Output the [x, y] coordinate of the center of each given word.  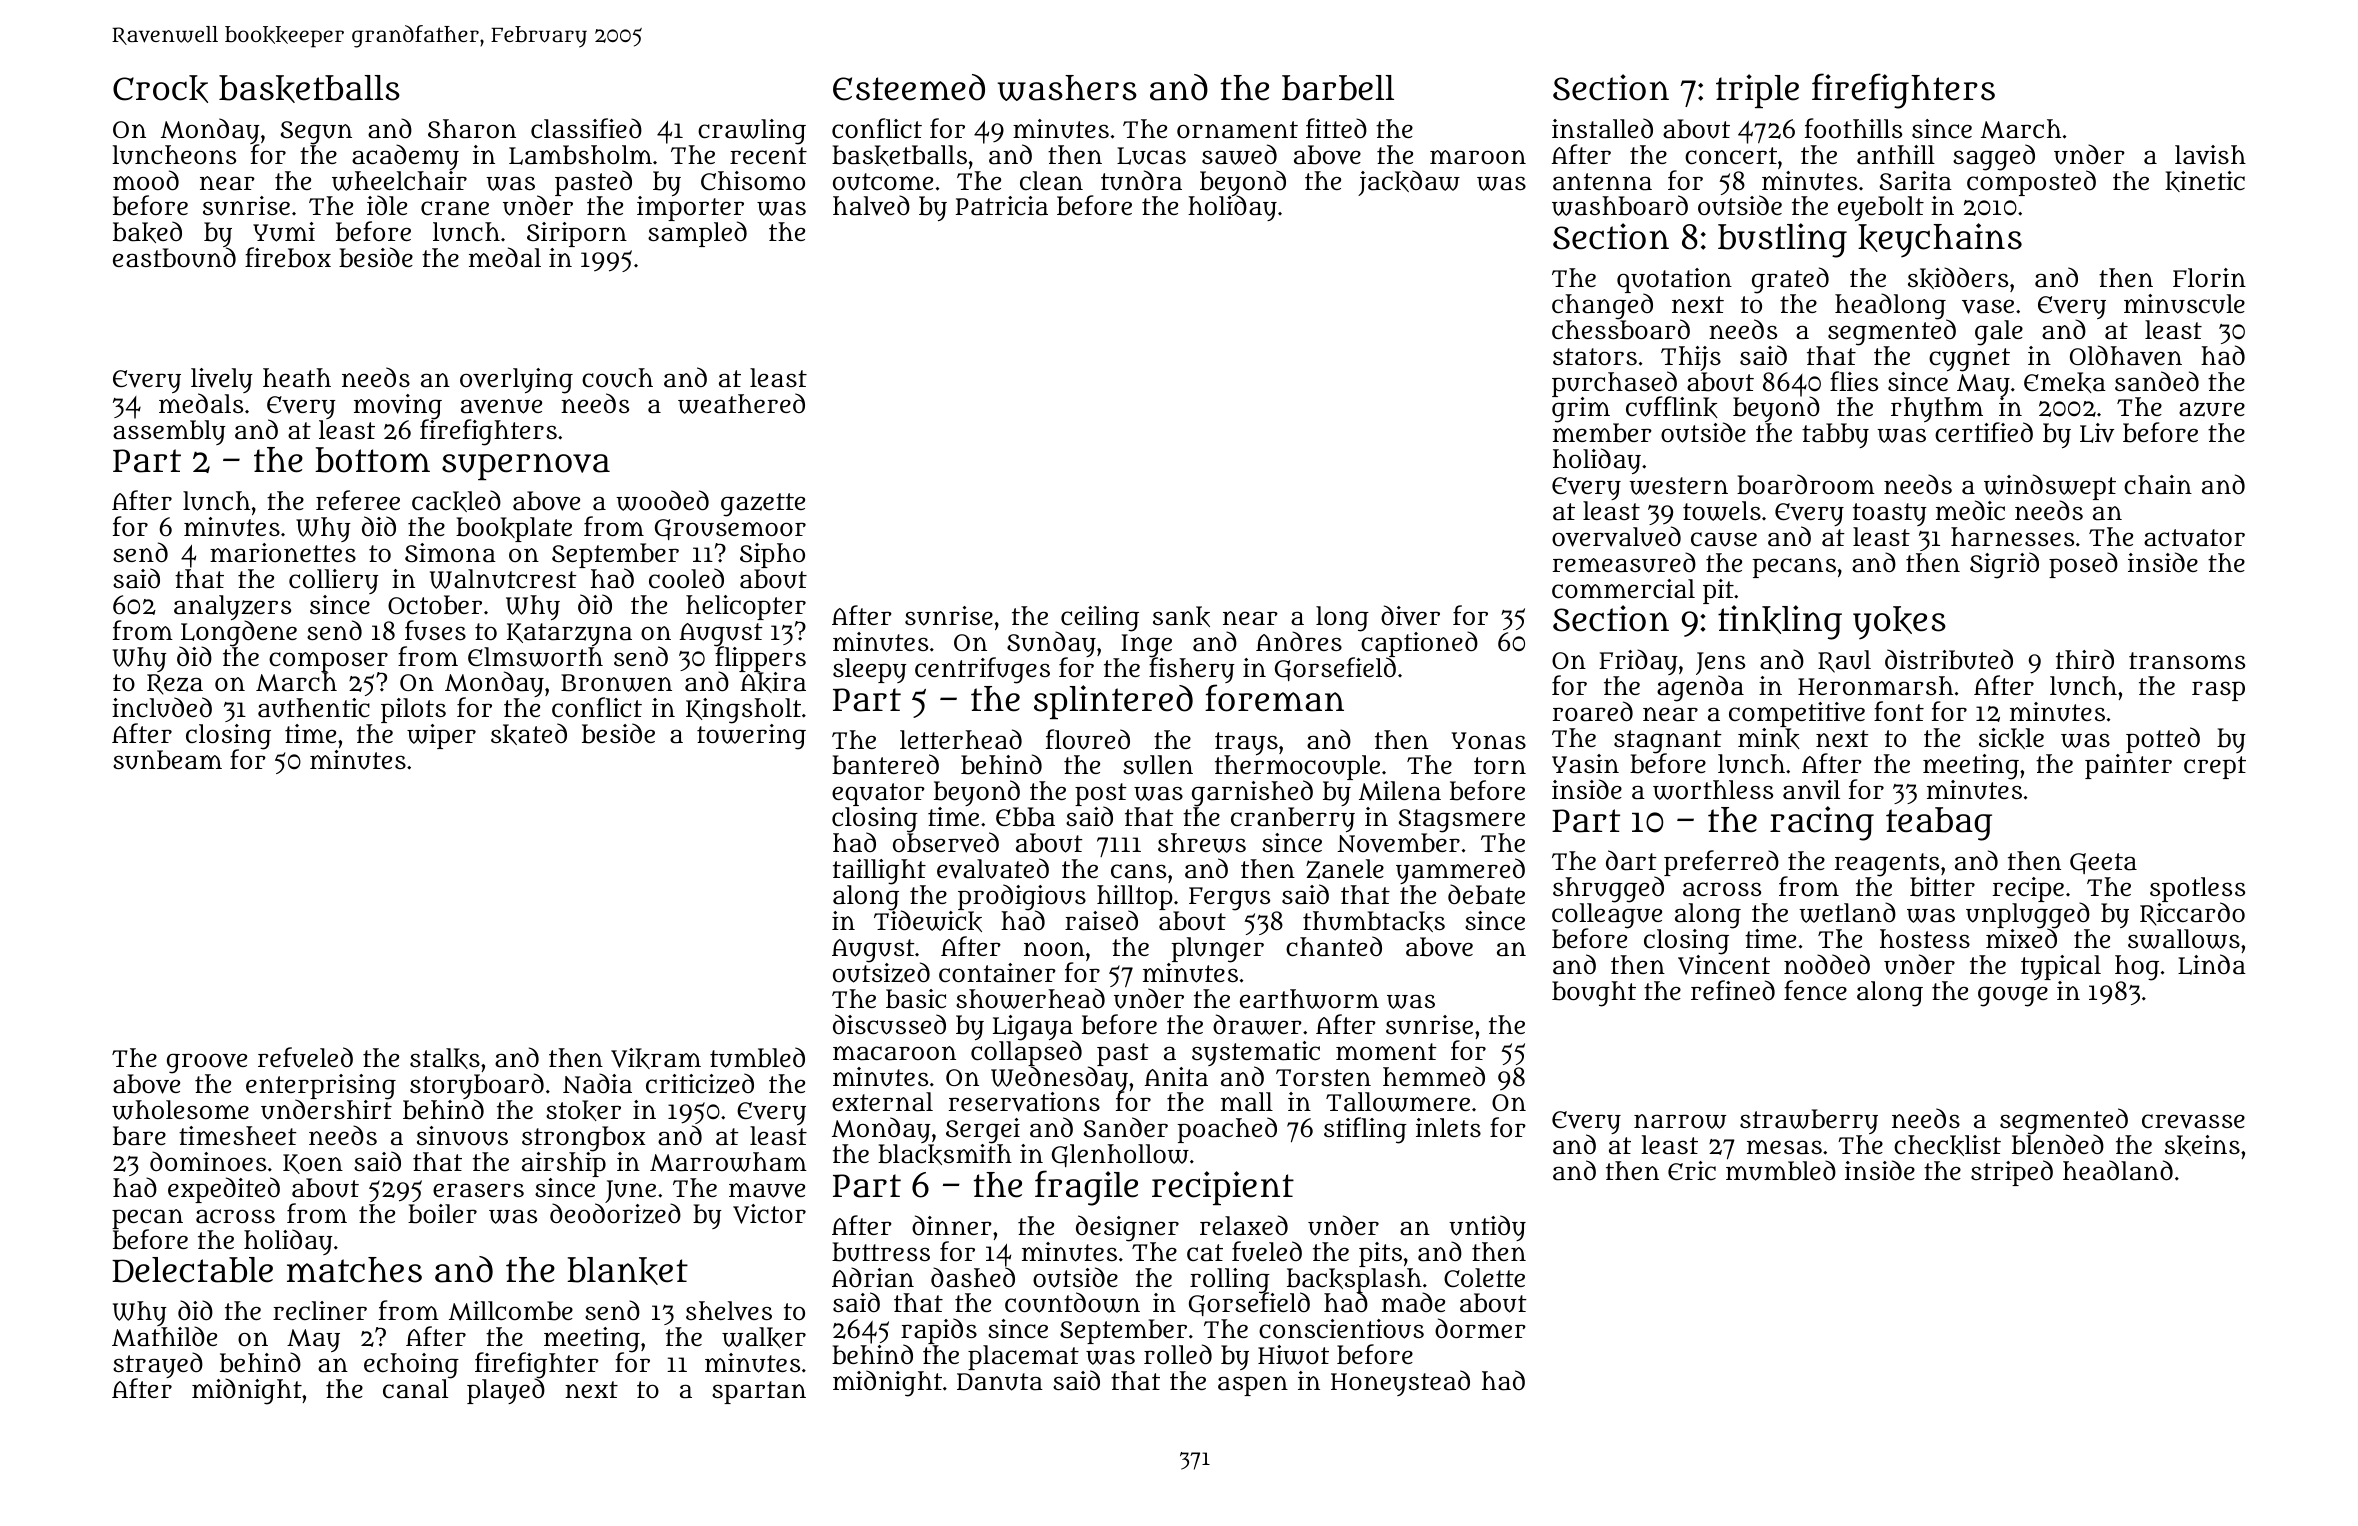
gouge [2013, 996]
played [506, 1391]
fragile [1086, 1188]
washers [1067, 88]
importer [690, 209]
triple [1757, 91]
